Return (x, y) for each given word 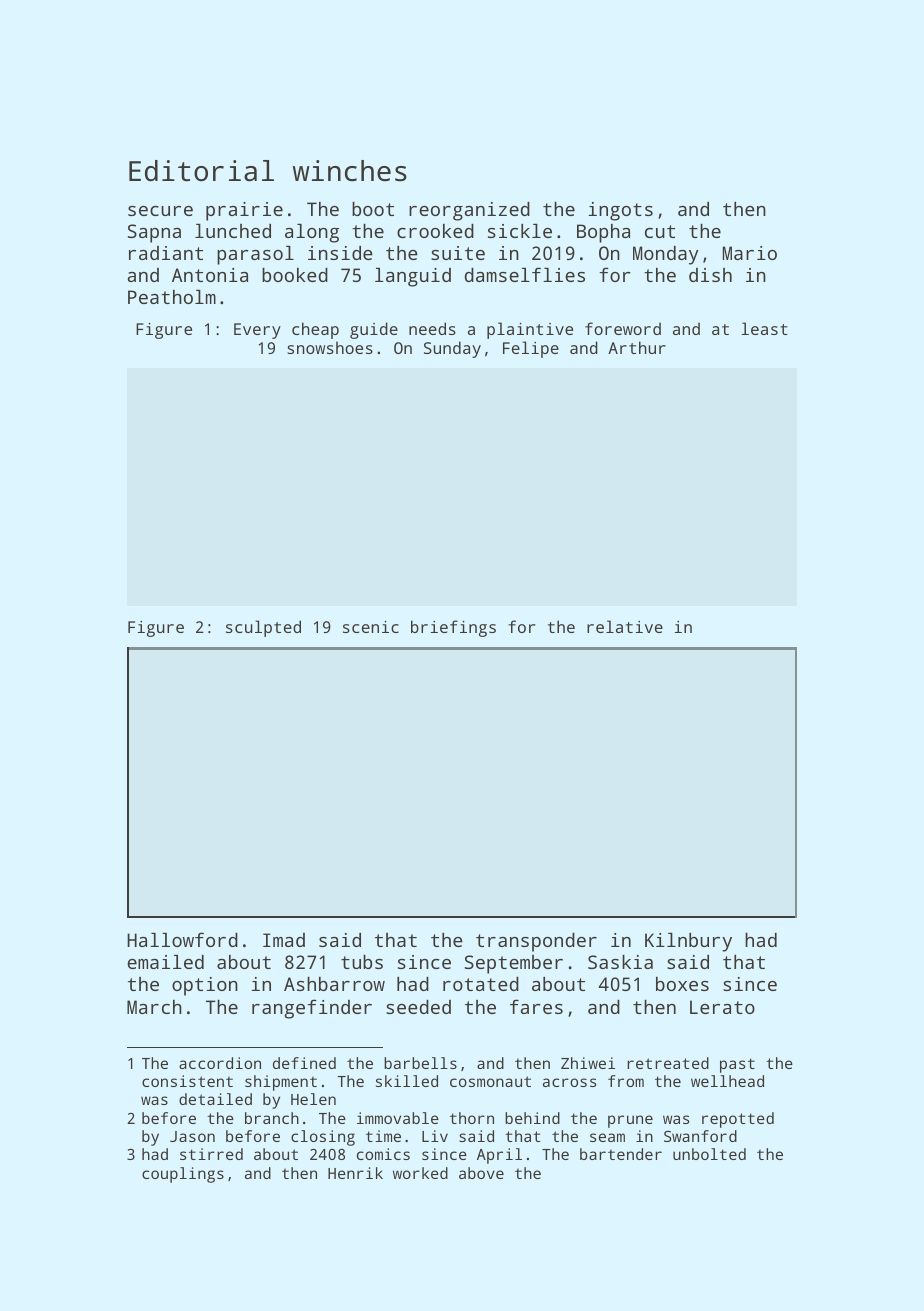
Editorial (201, 171)
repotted (738, 1120)
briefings (453, 628)
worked (420, 1173)
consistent (187, 1081)
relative (625, 626)
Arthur (637, 347)
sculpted (263, 628)
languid (413, 277)
